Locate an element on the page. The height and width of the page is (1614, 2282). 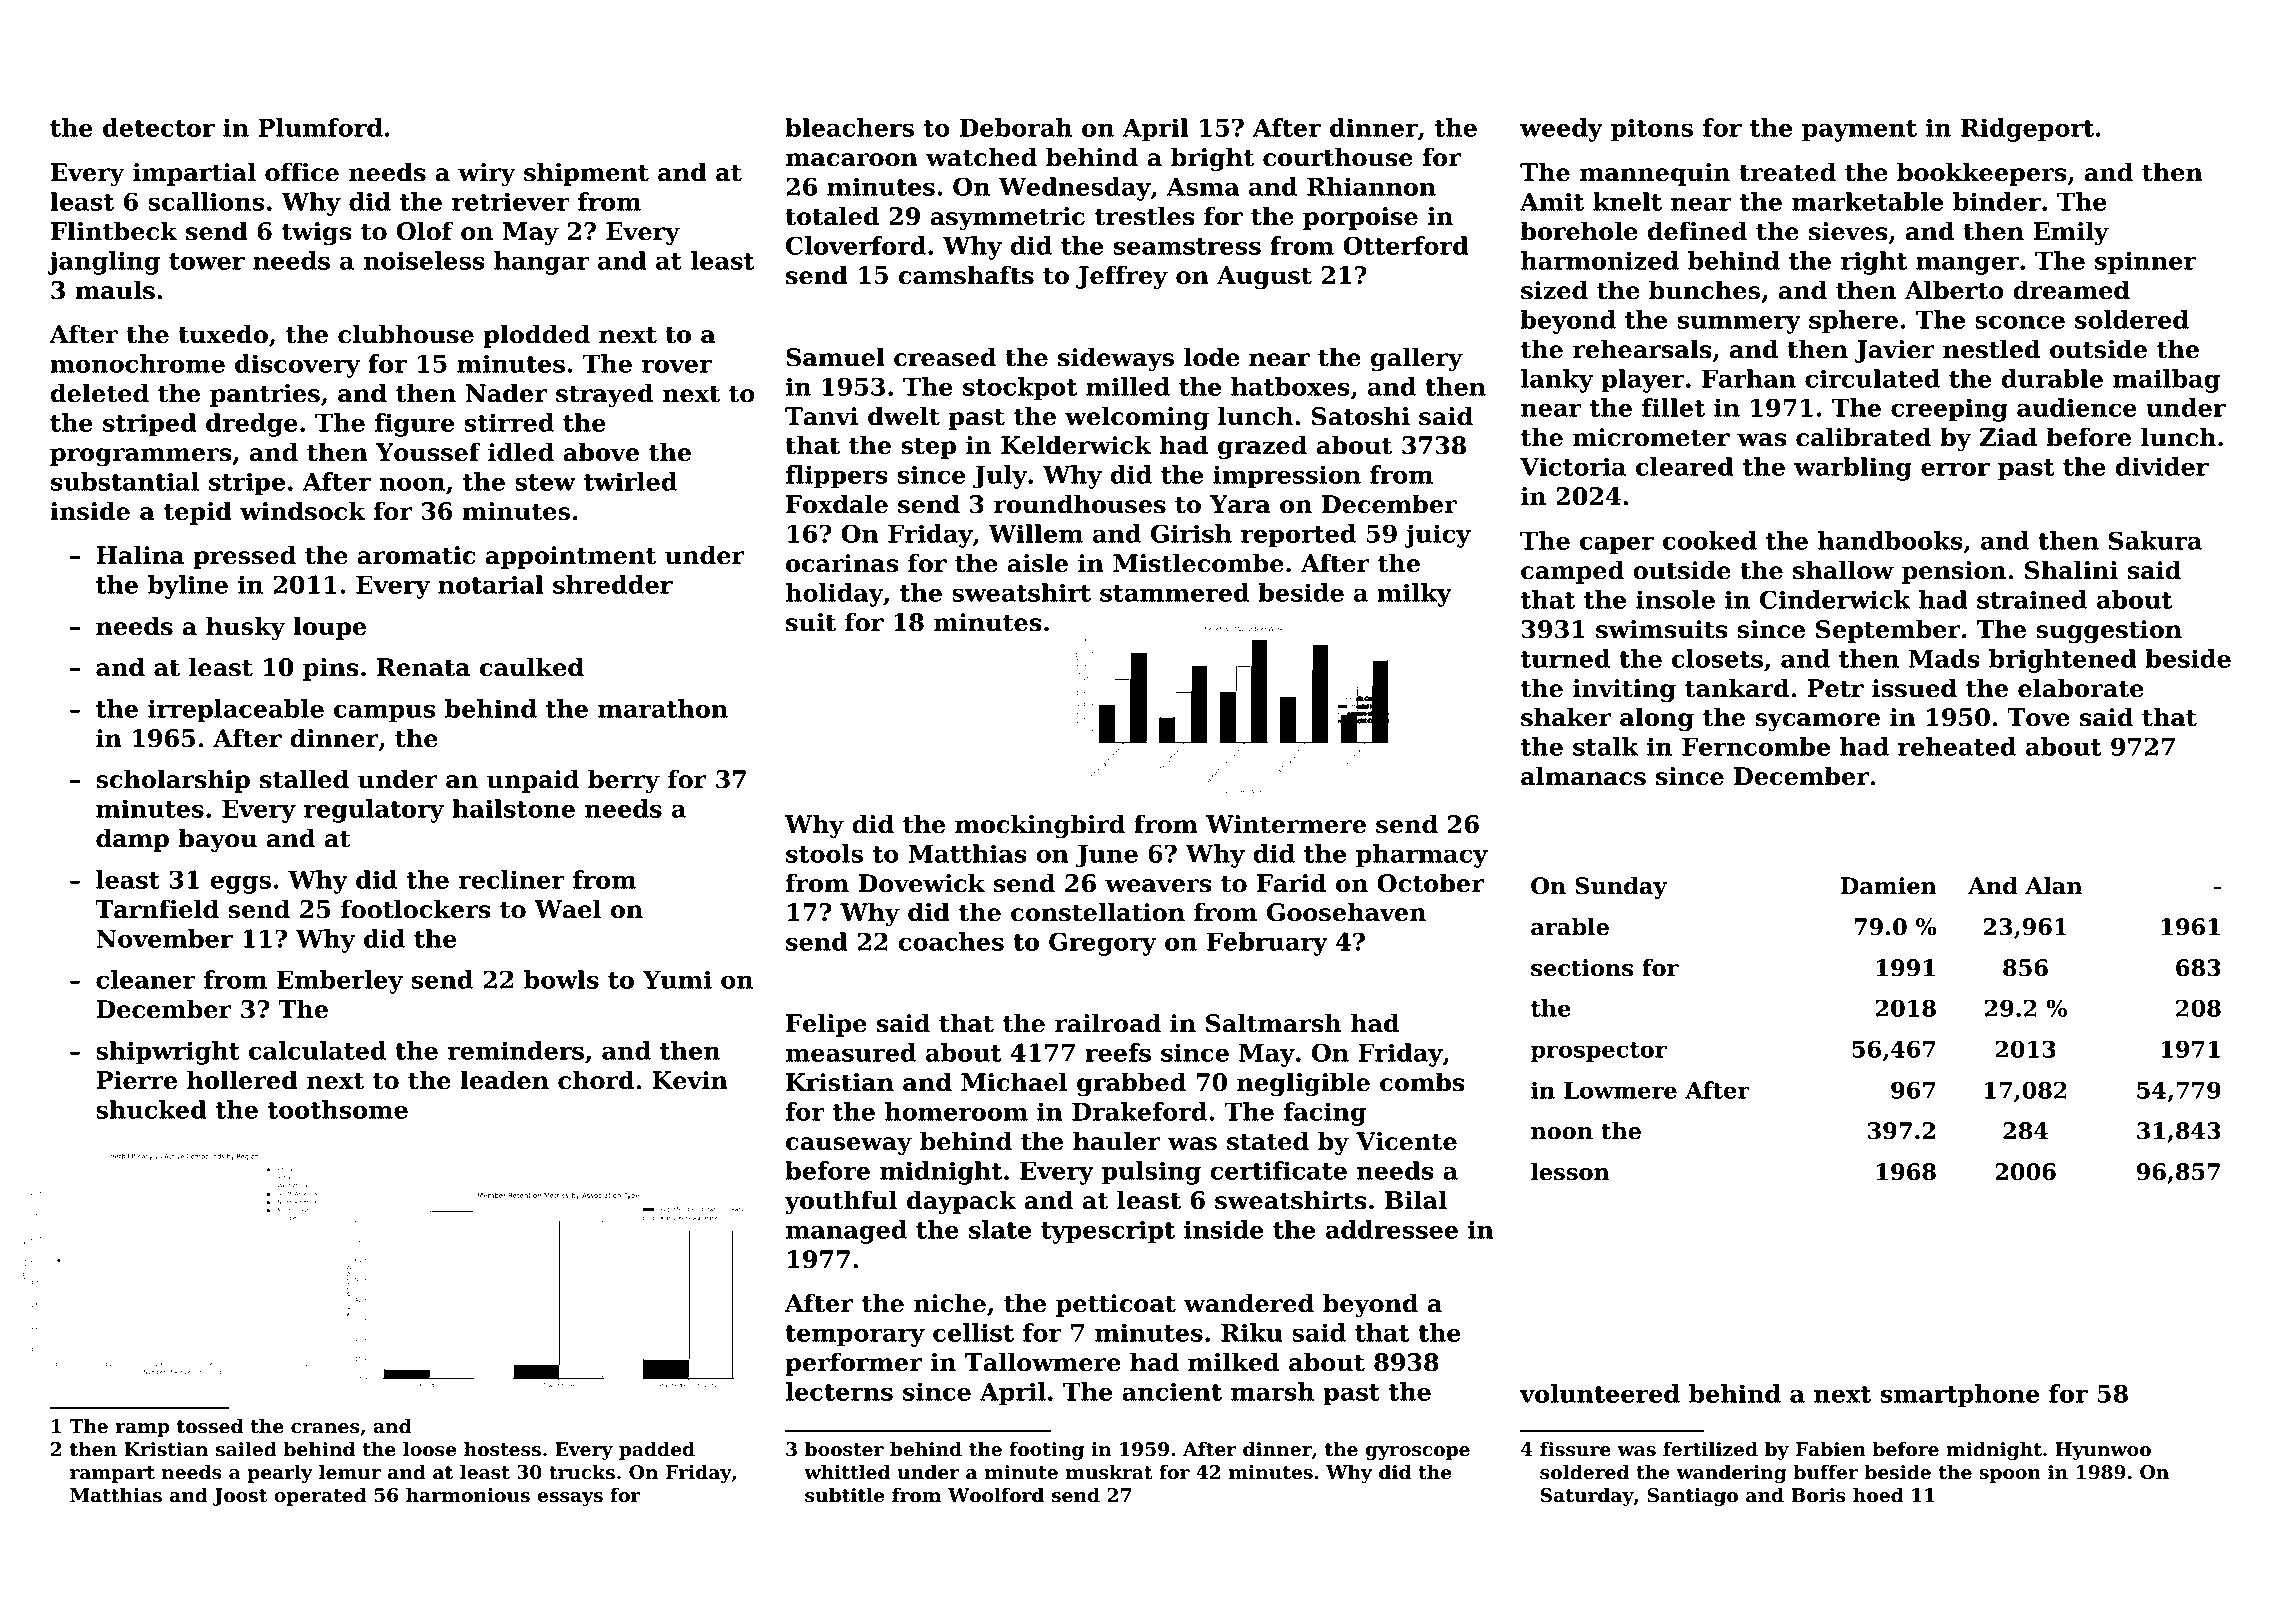
reheated is located at coordinates (1957, 746).
